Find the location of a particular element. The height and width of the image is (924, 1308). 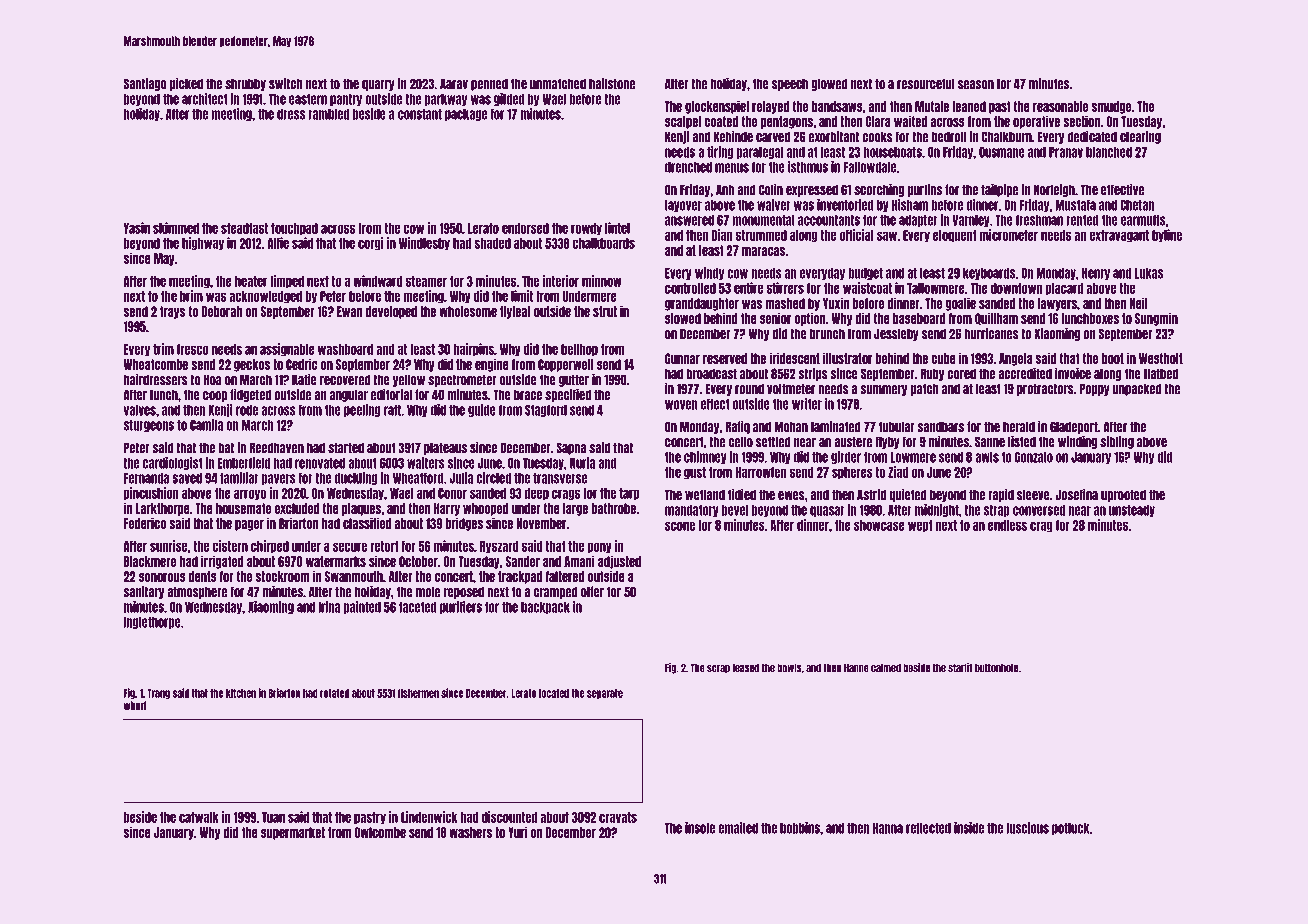

drenched is located at coordinates (688, 167).
